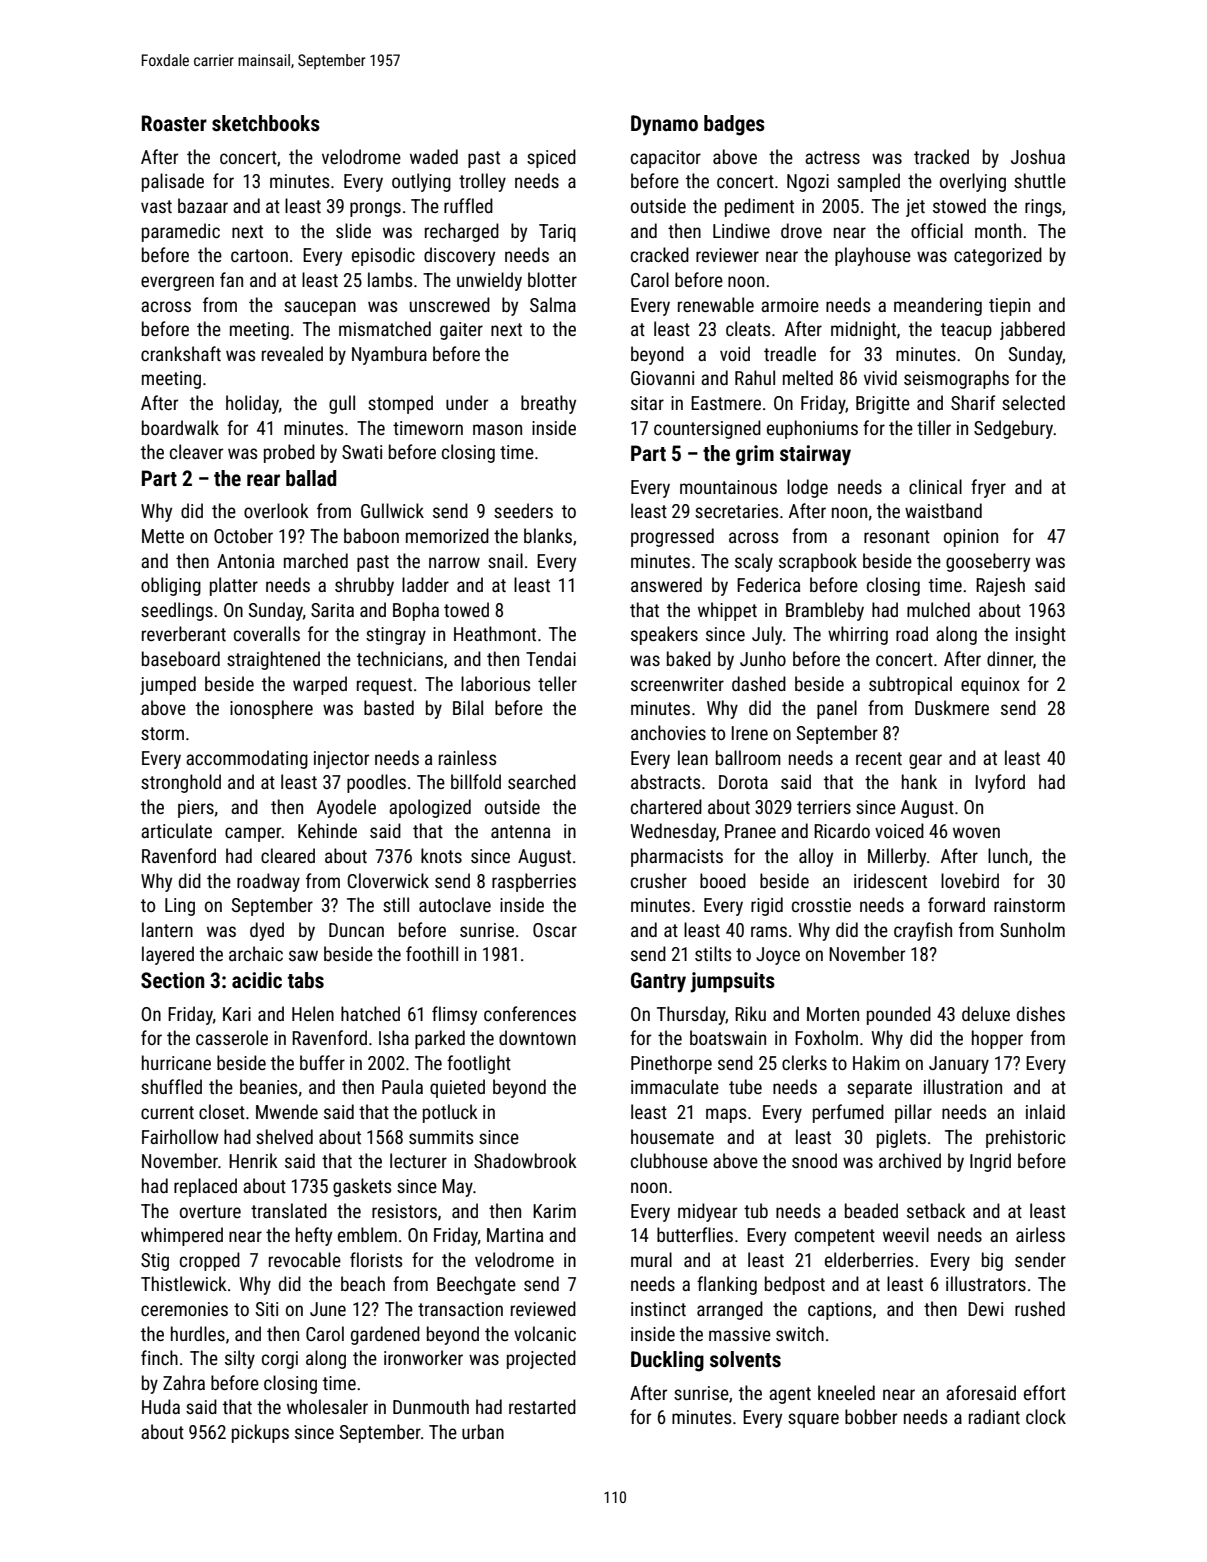 This image has width=1207, height=1562. Describe the element at coordinates (171, 586) in the image. I see `obliging` at that location.
